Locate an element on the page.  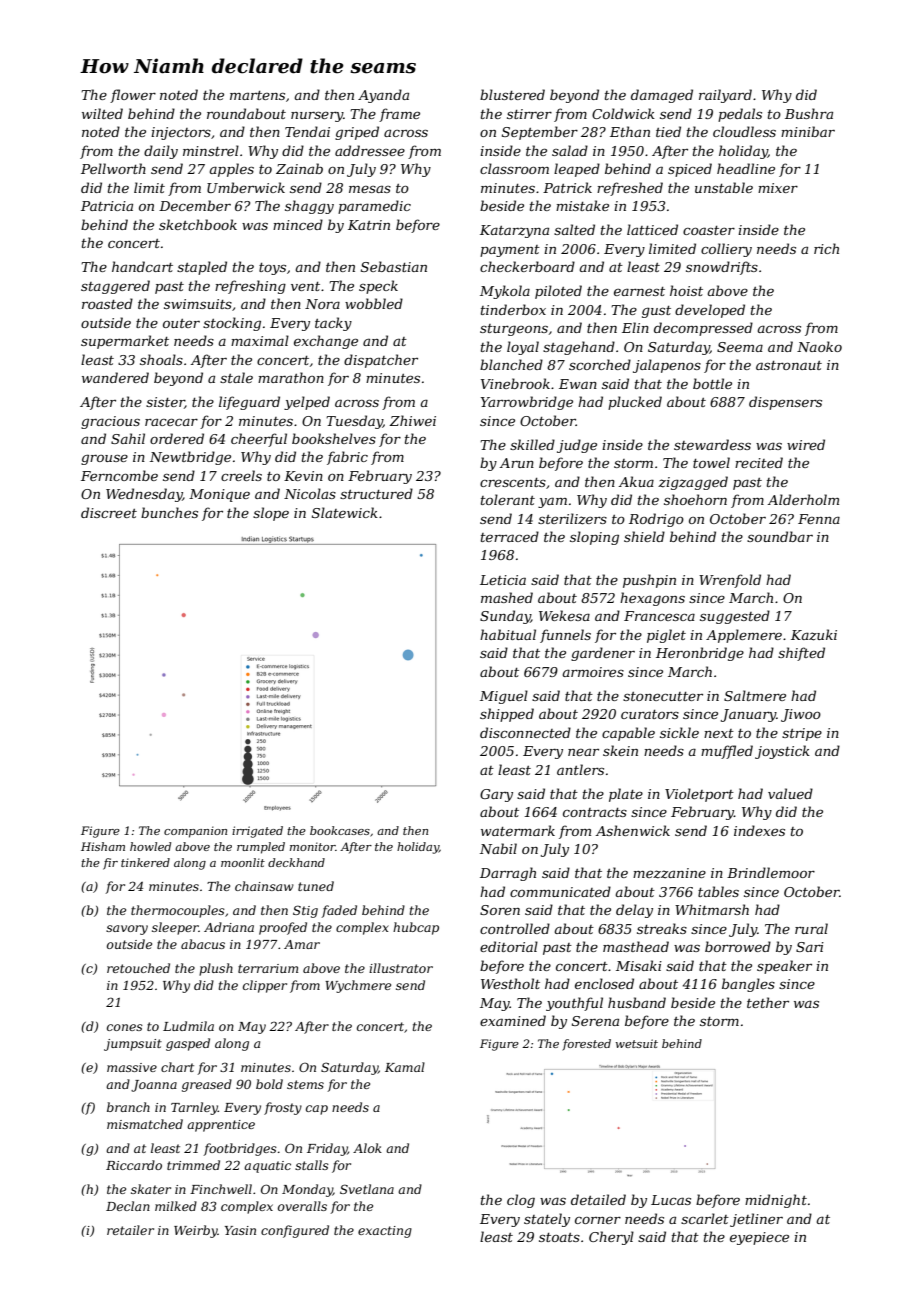
Sari is located at coordinates (810, 947).
